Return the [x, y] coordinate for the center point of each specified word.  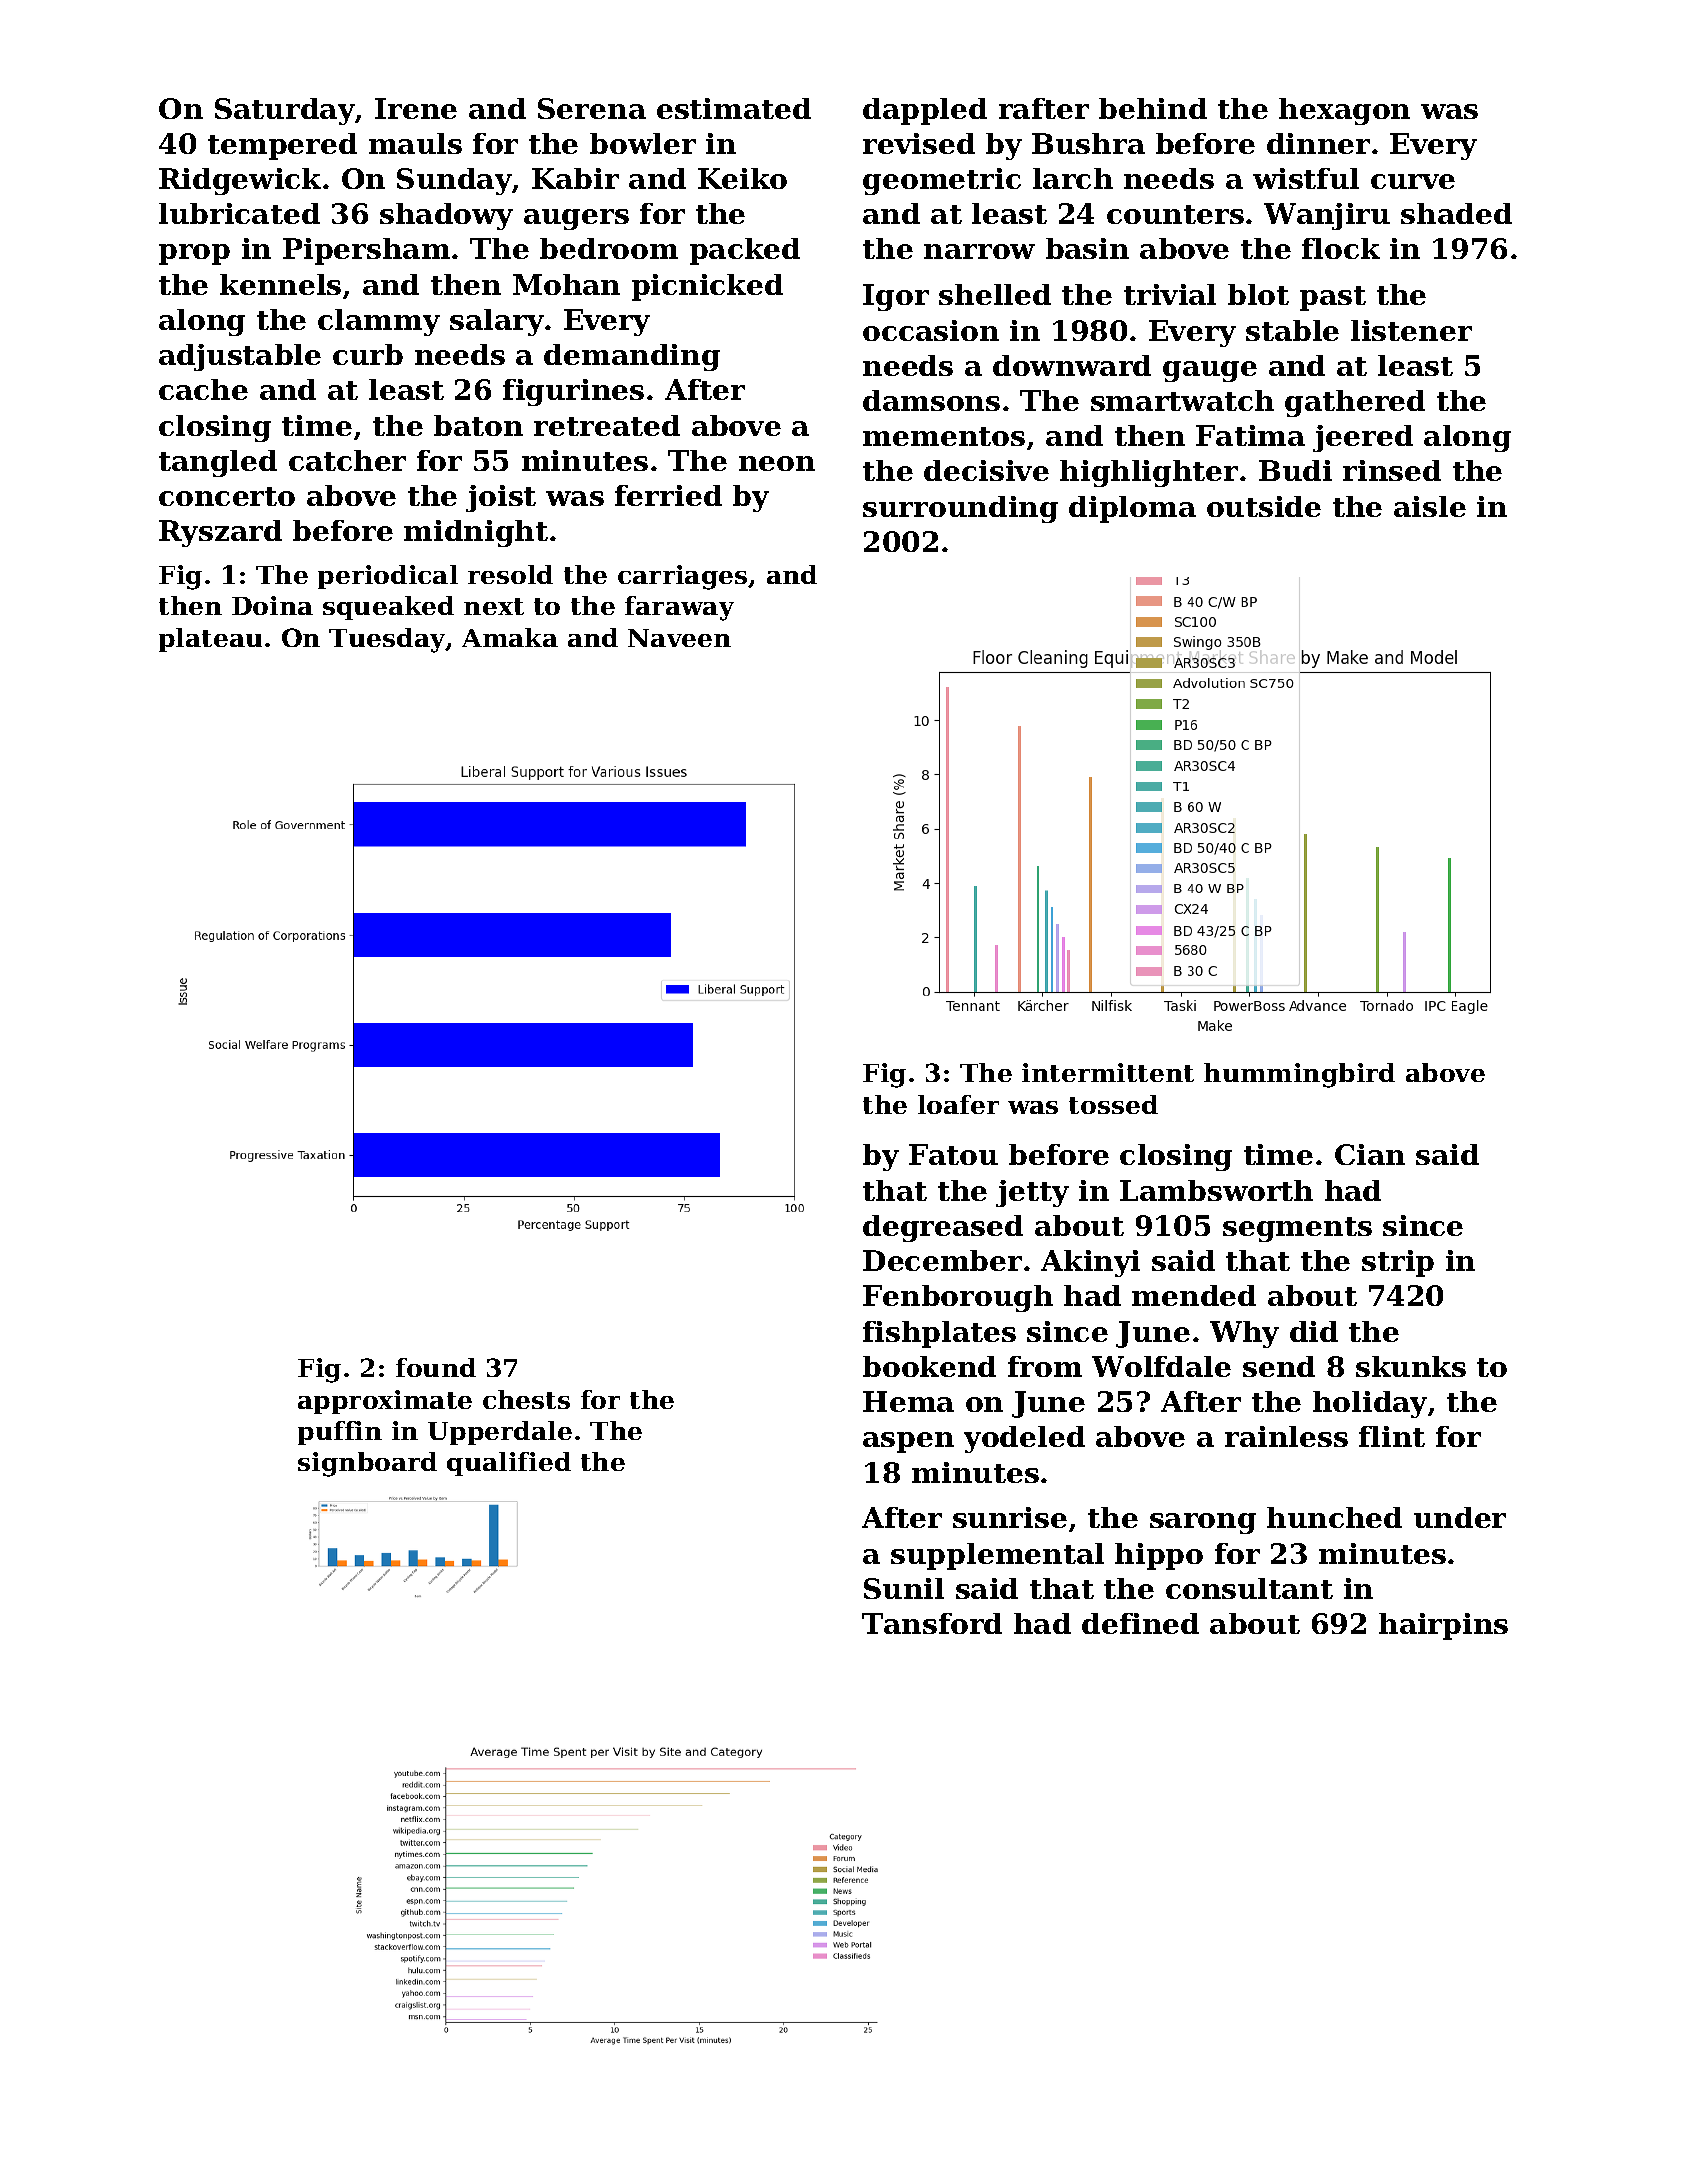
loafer [958, 1104]
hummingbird [1299, 1075]
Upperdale [500, 1433]
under [1460, 1517]
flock [1341, 248]
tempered [282, 146]
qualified [509, 1464]
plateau [210, 640]
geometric [942, 181]
